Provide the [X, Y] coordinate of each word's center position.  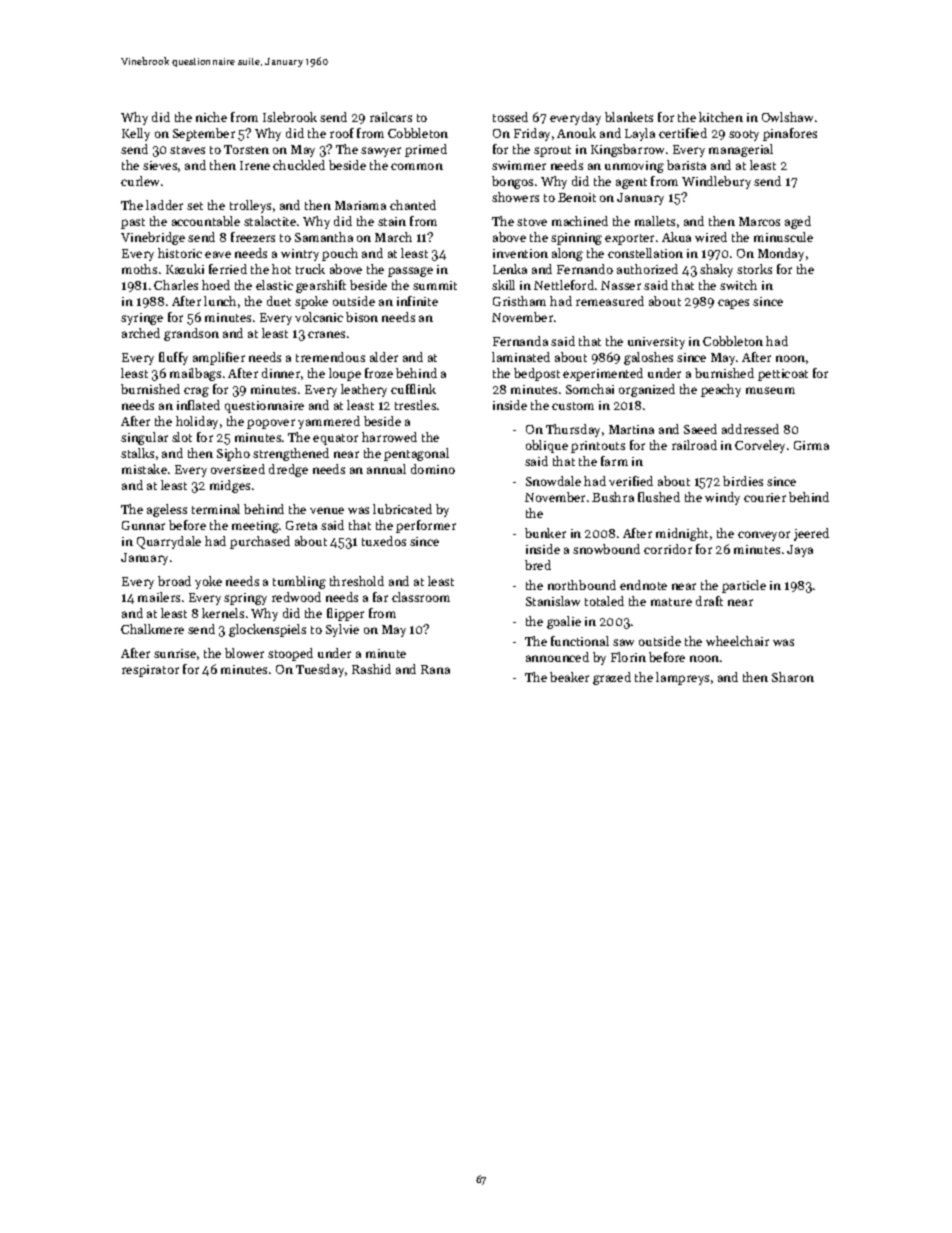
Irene [255, 165]
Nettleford [564, 285]
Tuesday [320, 670]
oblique [547, 446]
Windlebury [716, 182]
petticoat [783, 375]
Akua [676, 237]
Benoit [577, 197]
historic [180, 253]
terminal [216, 509]
